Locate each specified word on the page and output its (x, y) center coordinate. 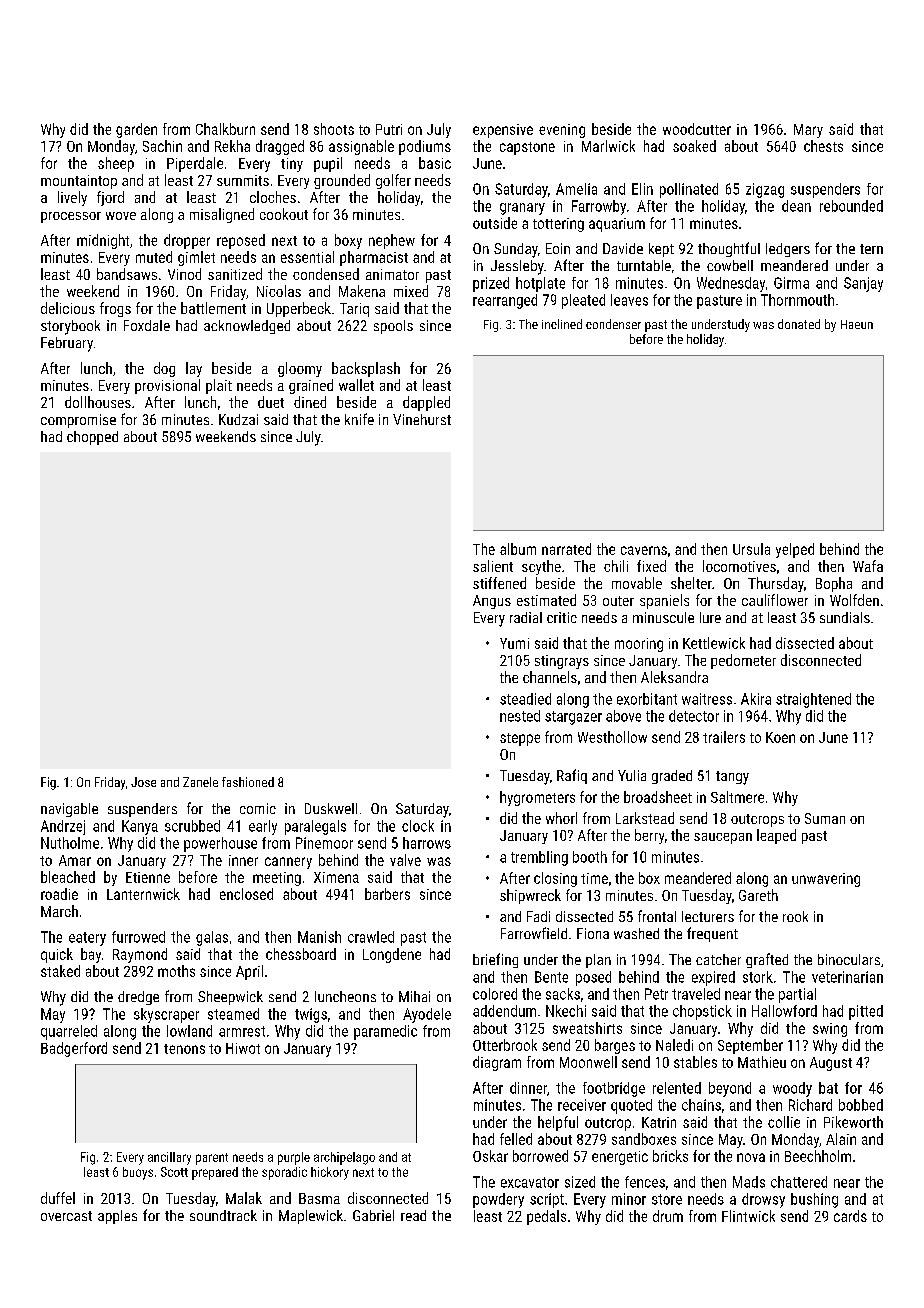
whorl (561, 818)
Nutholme (70, 843)
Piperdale (195, 164)
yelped (795, 550)
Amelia (576, 189)
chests (823, 146)
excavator (530, 1182)
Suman (825, 818)
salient (493, 566)
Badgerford (74, 1049)
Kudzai (238, 419)
